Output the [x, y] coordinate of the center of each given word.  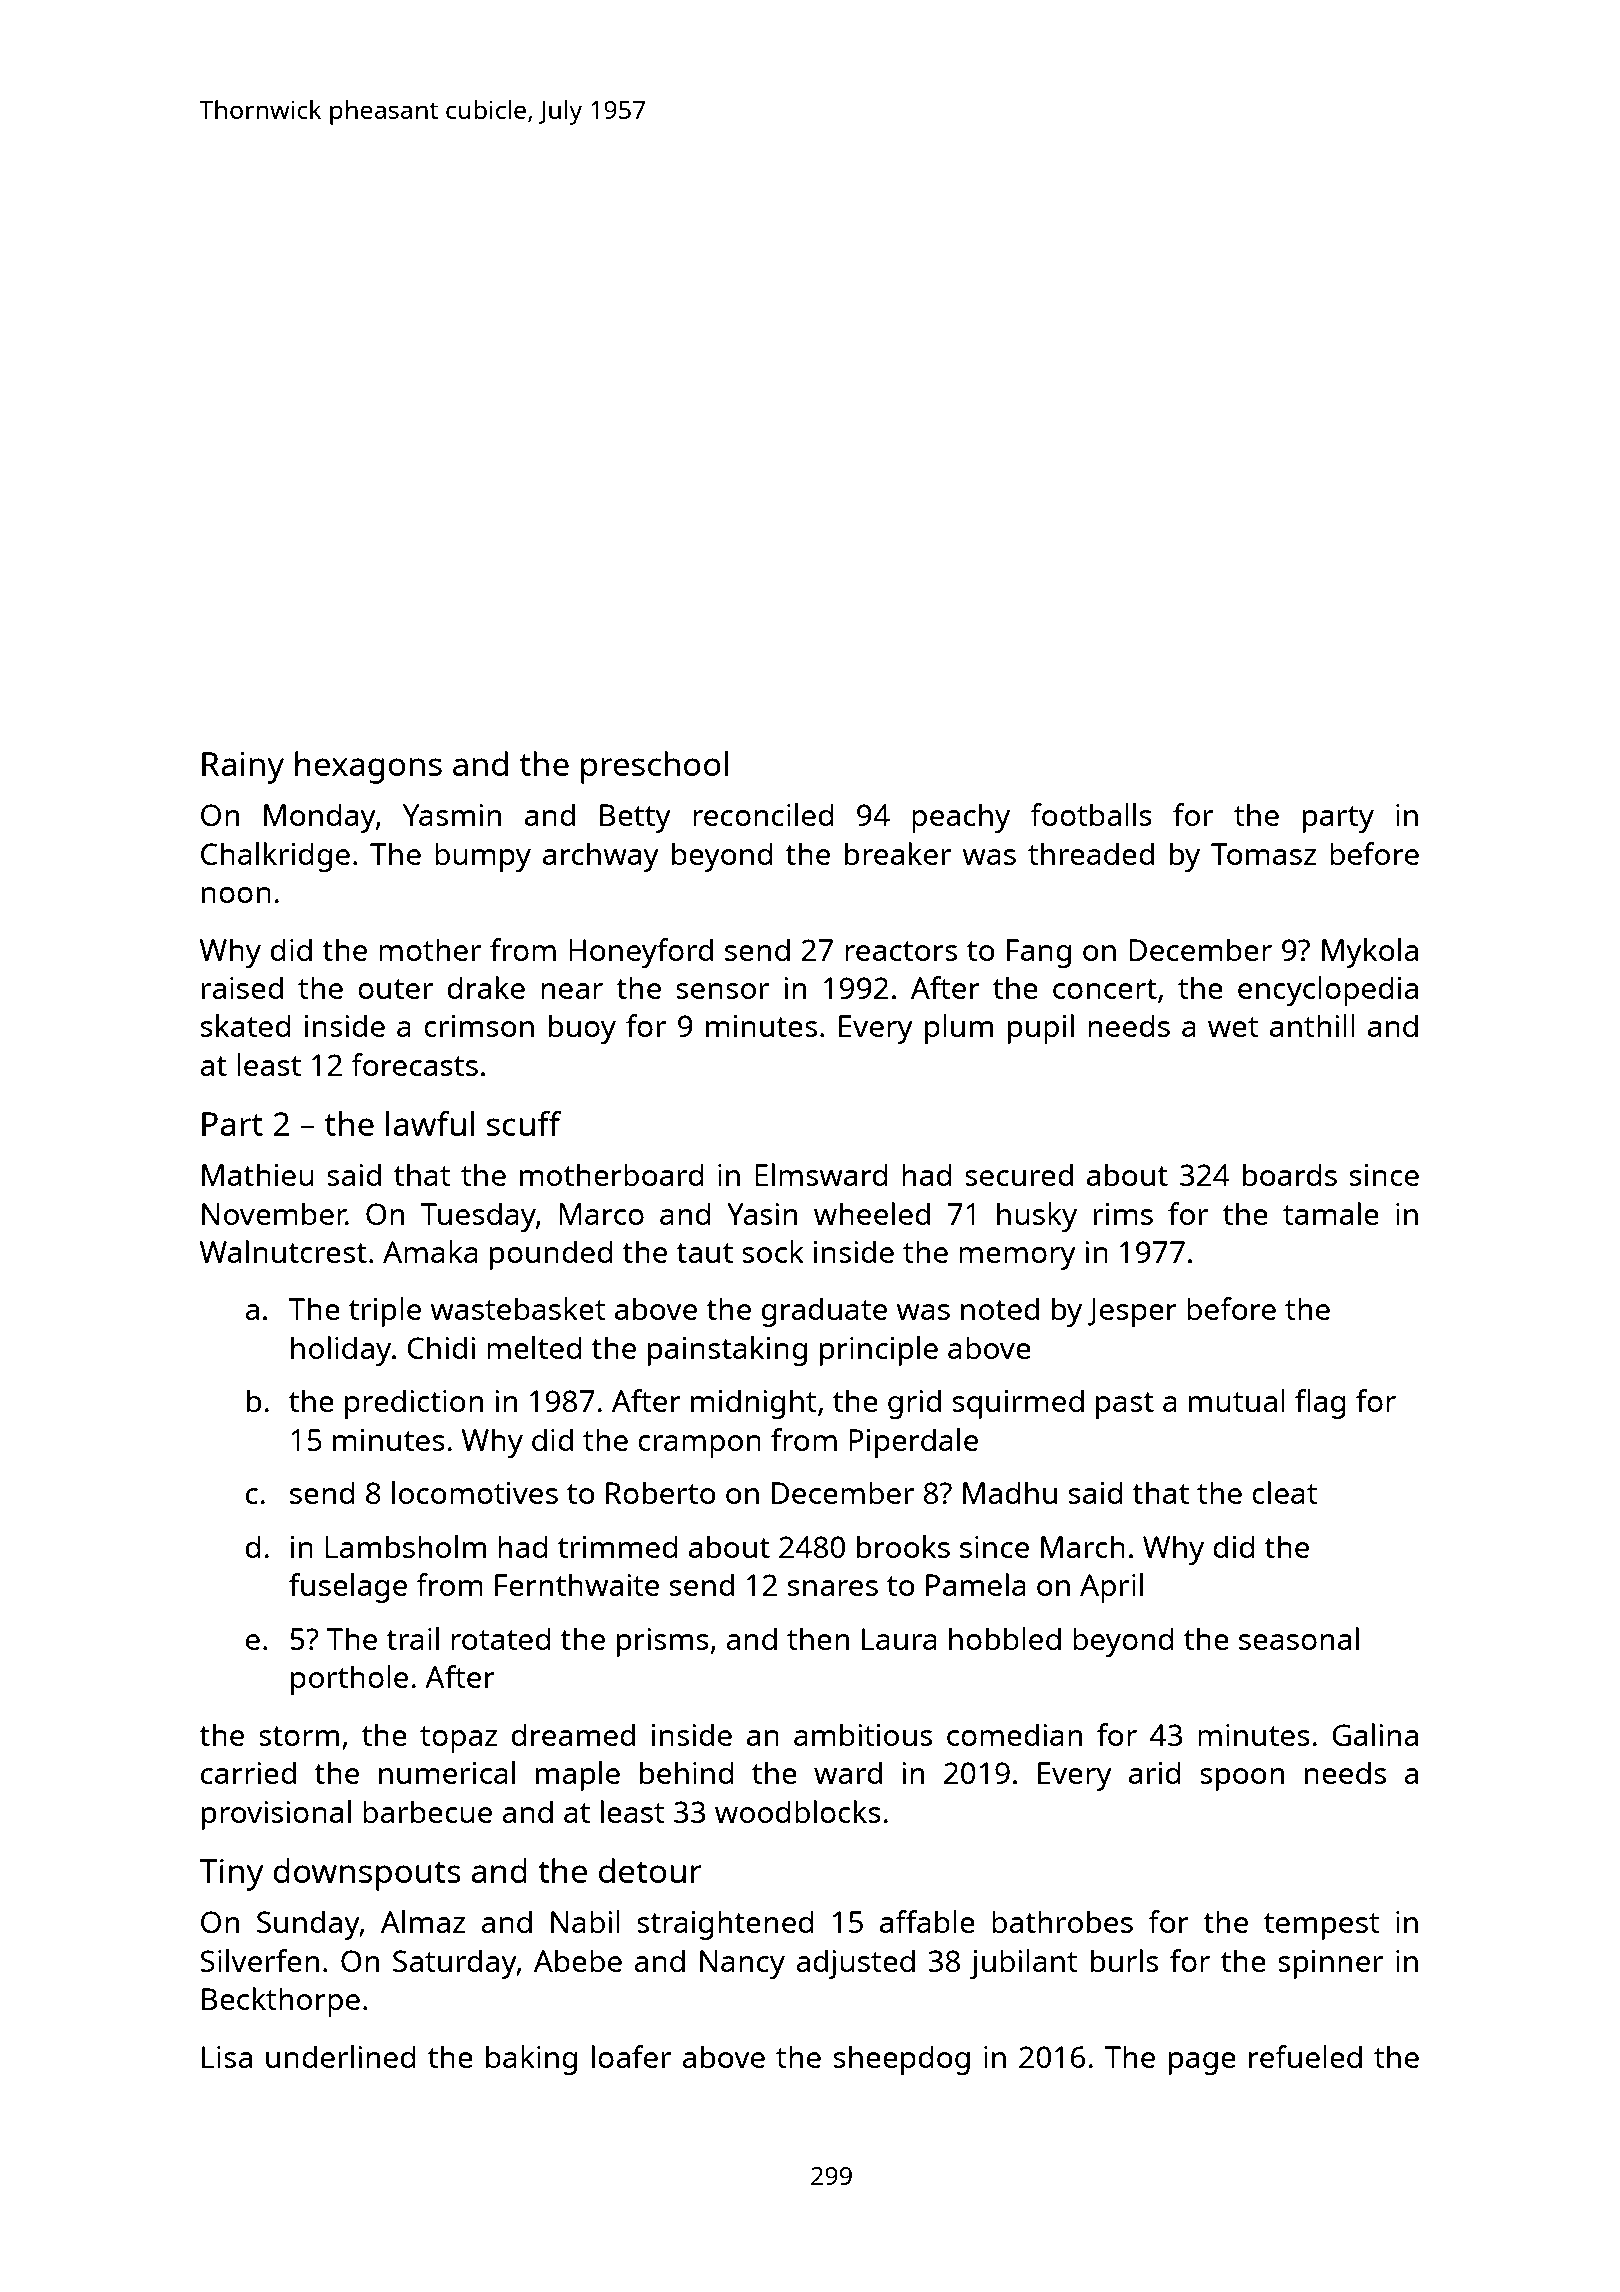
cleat [1284, 1492]
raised [242, 987]
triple [385, 1312]
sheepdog [902, 2060]
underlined [341, 2056]
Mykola [1370, 953]
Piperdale [913, 1443]
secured [1019, 1174]
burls [1124, 1960]
